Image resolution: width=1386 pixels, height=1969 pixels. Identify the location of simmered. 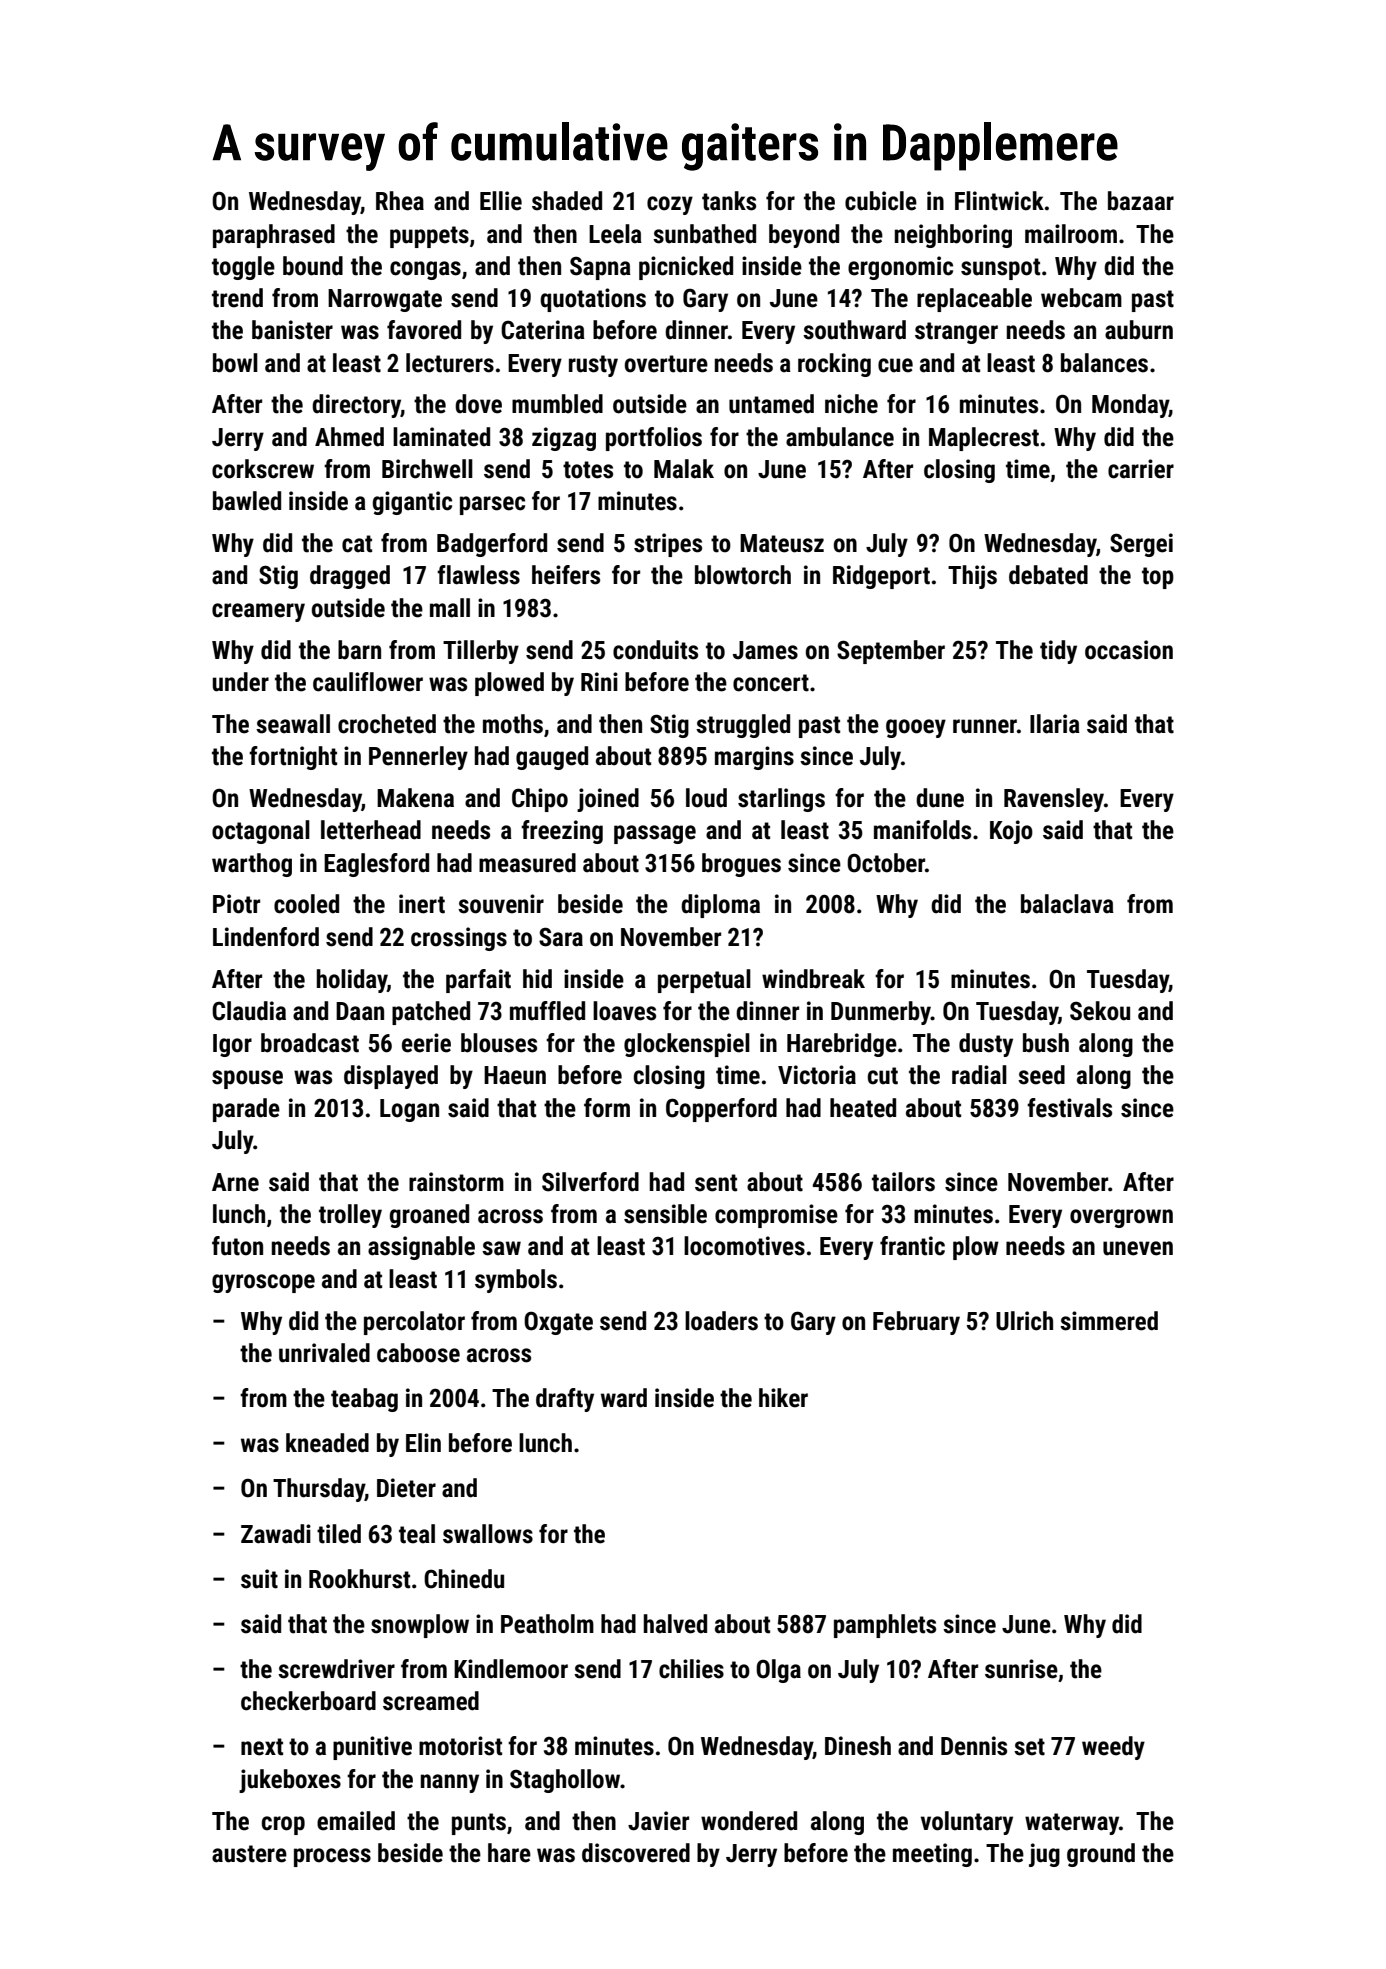
(1109, 1321).
